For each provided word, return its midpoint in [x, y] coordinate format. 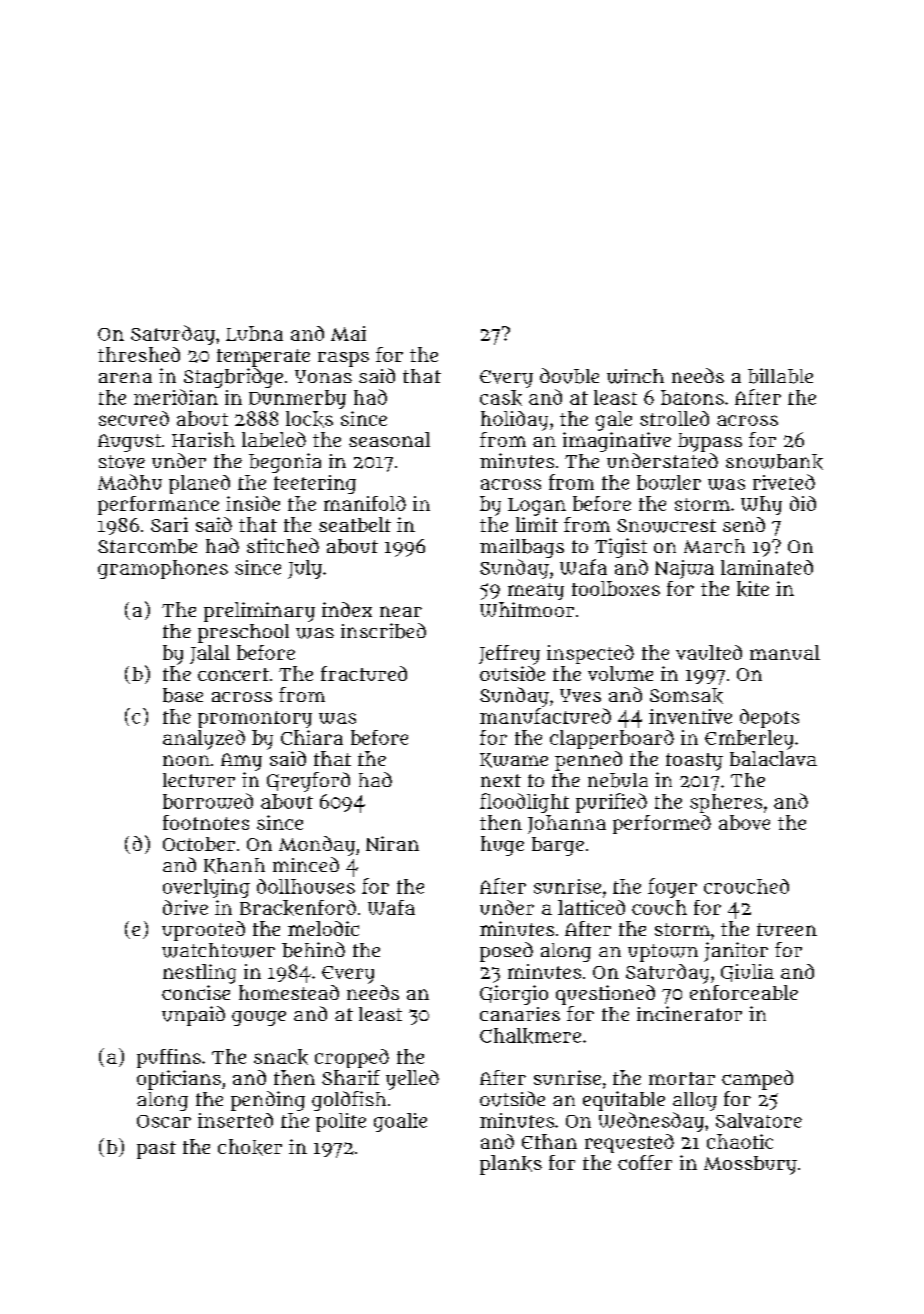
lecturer [199, 780]
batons [692, 397]
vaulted [709, 652]
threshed [139, 354]
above [744, 822]
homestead [289, 992]
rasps [343, 359]
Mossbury [750, 1165]
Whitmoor [527, 609]
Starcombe [147, 546]
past [156, 1150]
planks [511, 1165]
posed [506, 952]
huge [502, 846]
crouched [746, 886]
